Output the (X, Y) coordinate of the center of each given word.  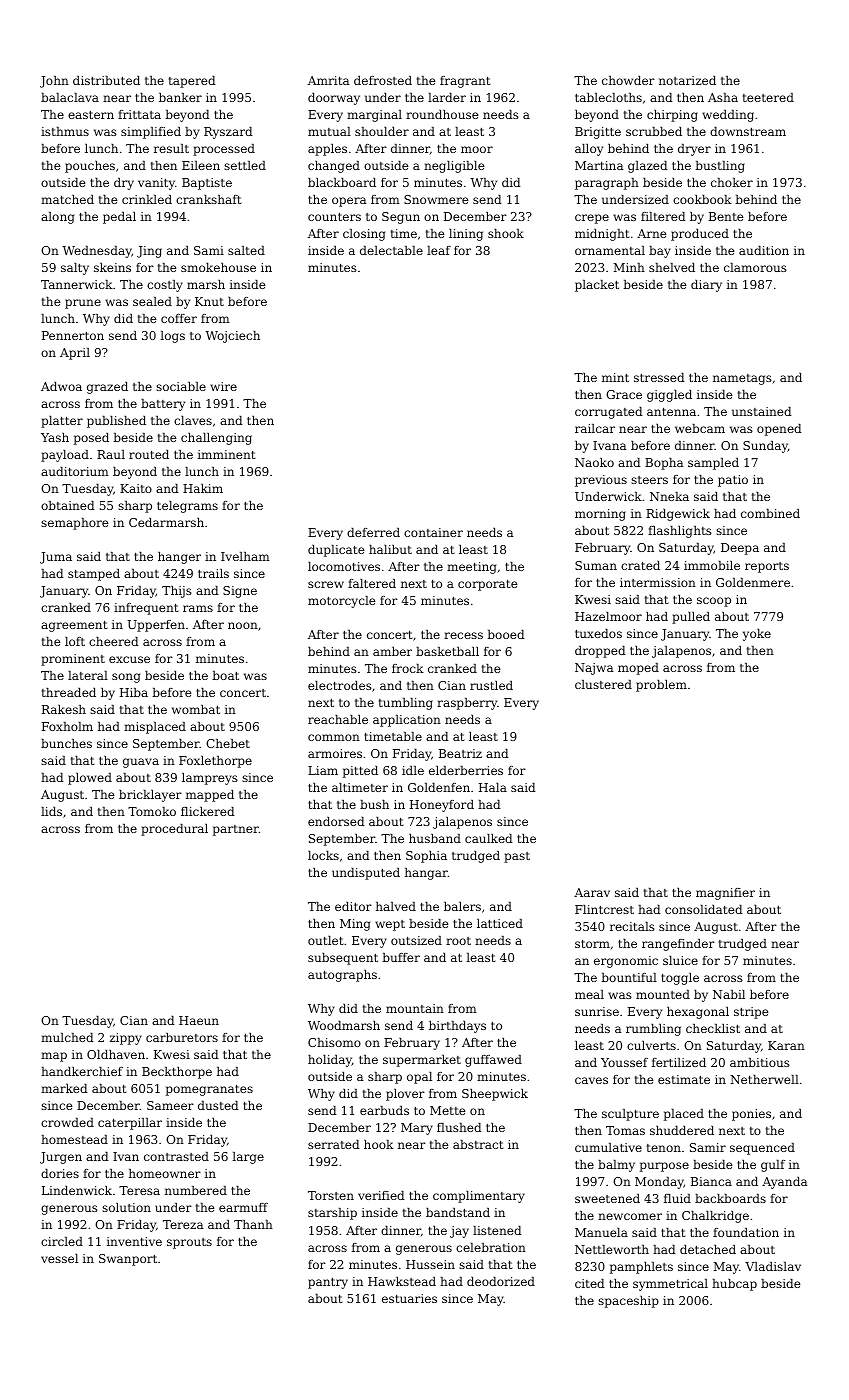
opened (779, 430)
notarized (687, 80)
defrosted (383, 80)
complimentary (479, 1197)
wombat (196, 709)
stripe (751, 1013)
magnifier (725, 894)
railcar (595, 428)
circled (62, 1241)
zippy (126, 1039)
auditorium (75, 471)
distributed (106, 80)
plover (405, 1095)
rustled (491, 685)
